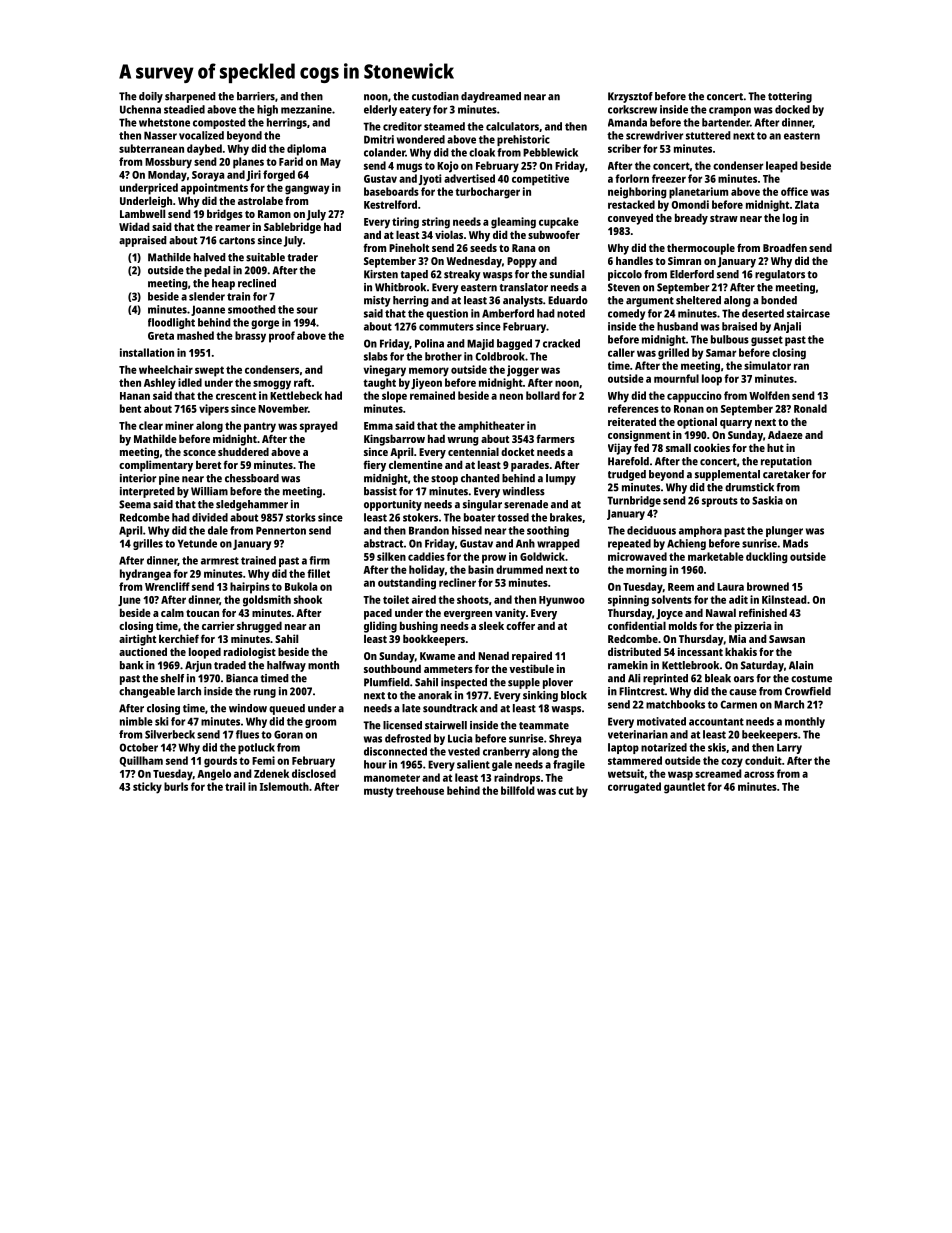 This image has height=1233, width=952. I want to click on lumpy, so click(561, 479).
